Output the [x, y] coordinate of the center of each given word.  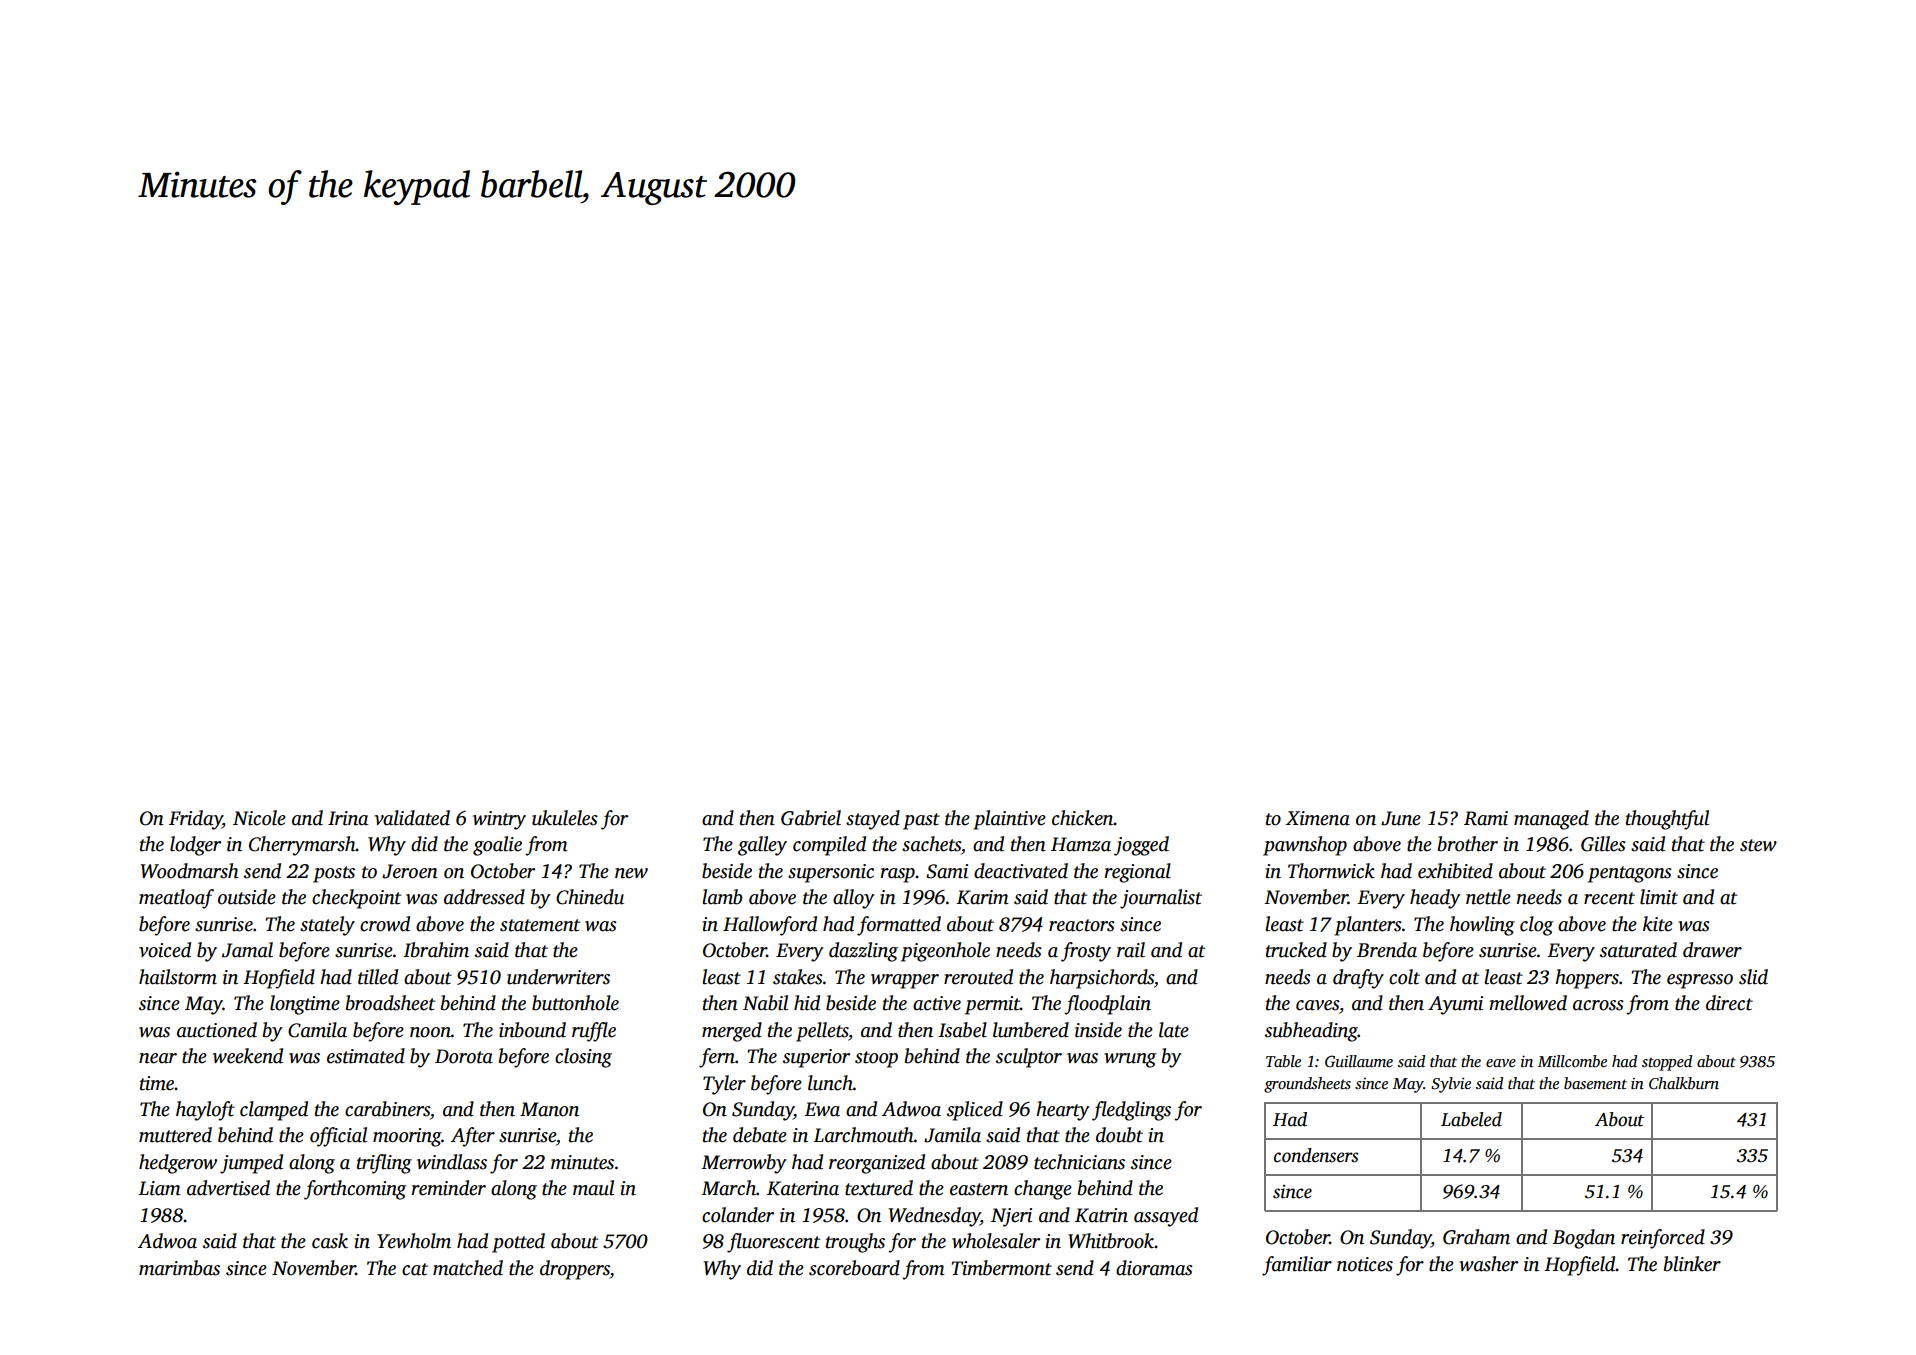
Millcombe [1572, 1061]
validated [412, 818]
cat [415, 1269]
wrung [1130, 1060]
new [631, 873]
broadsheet [390, 1003]
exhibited [1455, 871]
